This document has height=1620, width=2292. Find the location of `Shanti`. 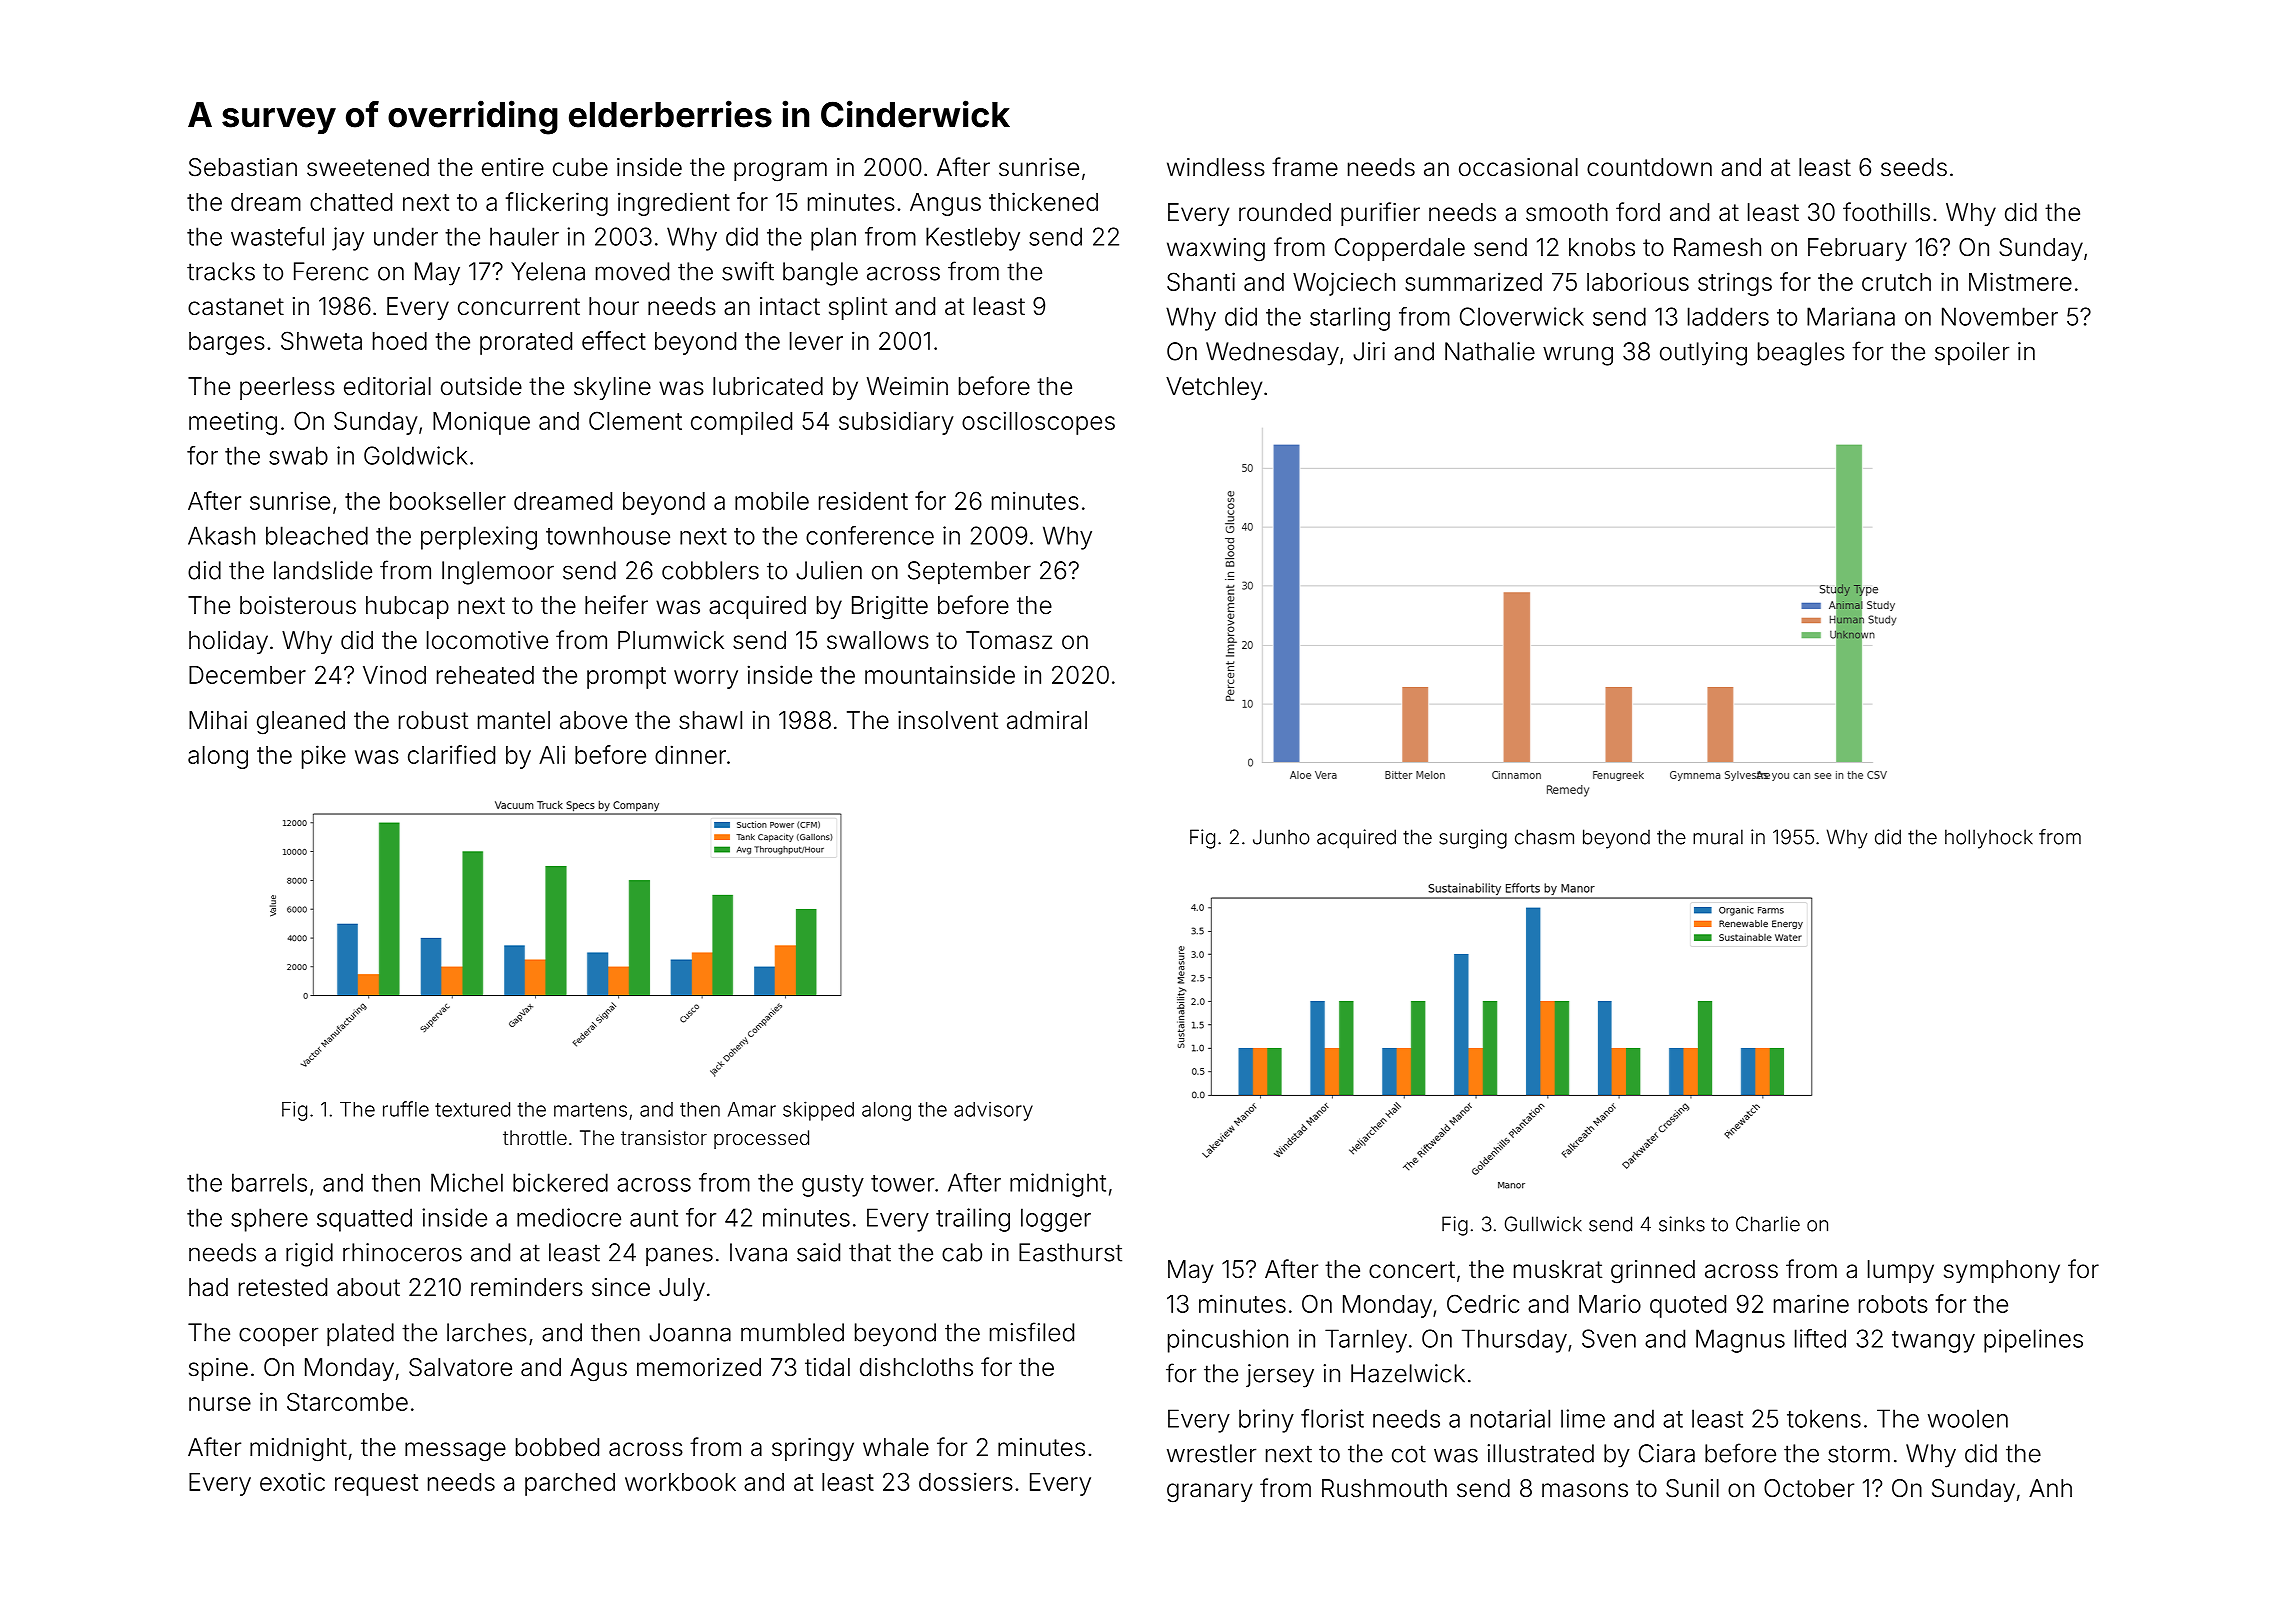

Shanti is located at coordinates (1201, 281).
